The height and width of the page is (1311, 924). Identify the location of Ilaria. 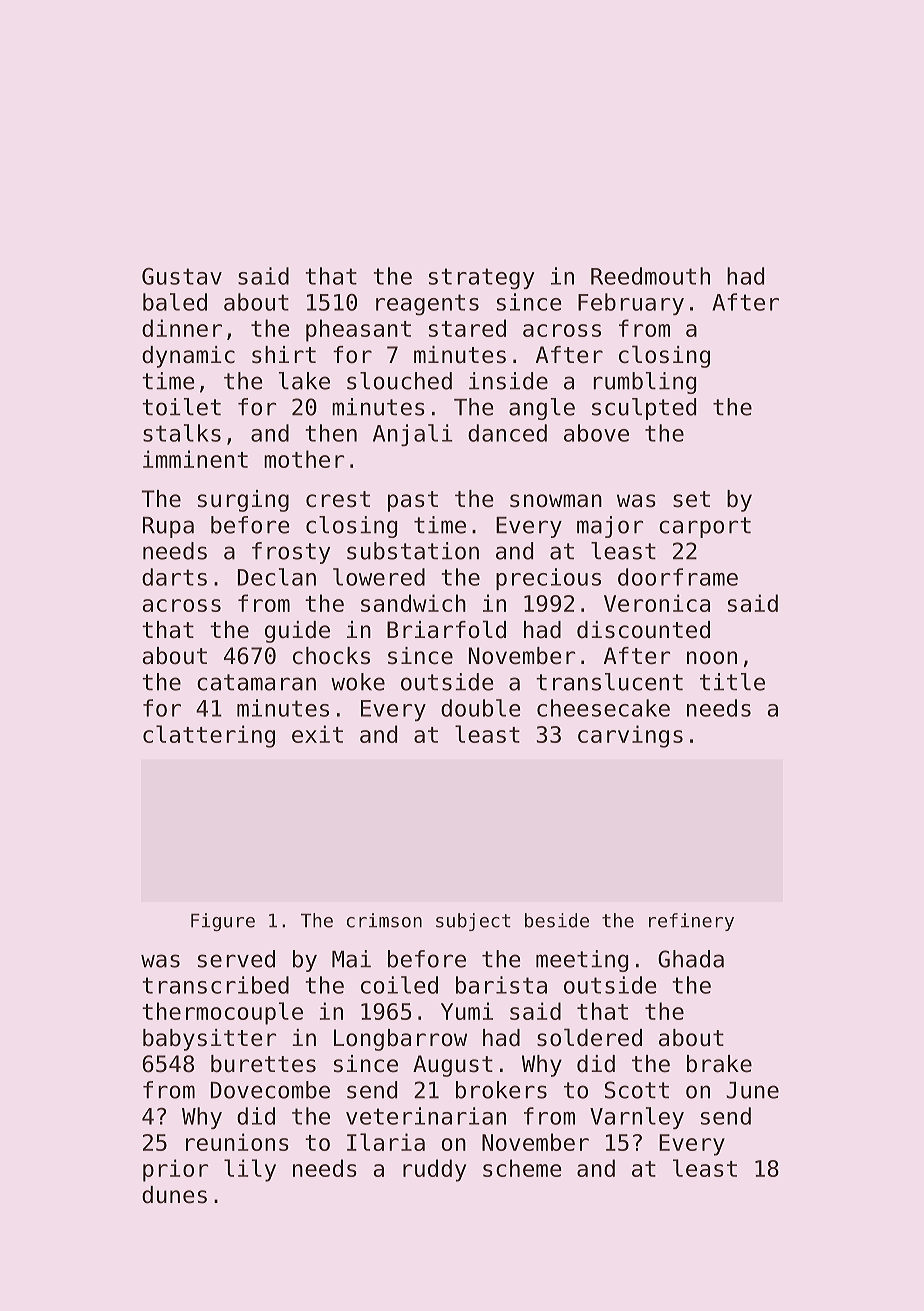
(386, 1142).
